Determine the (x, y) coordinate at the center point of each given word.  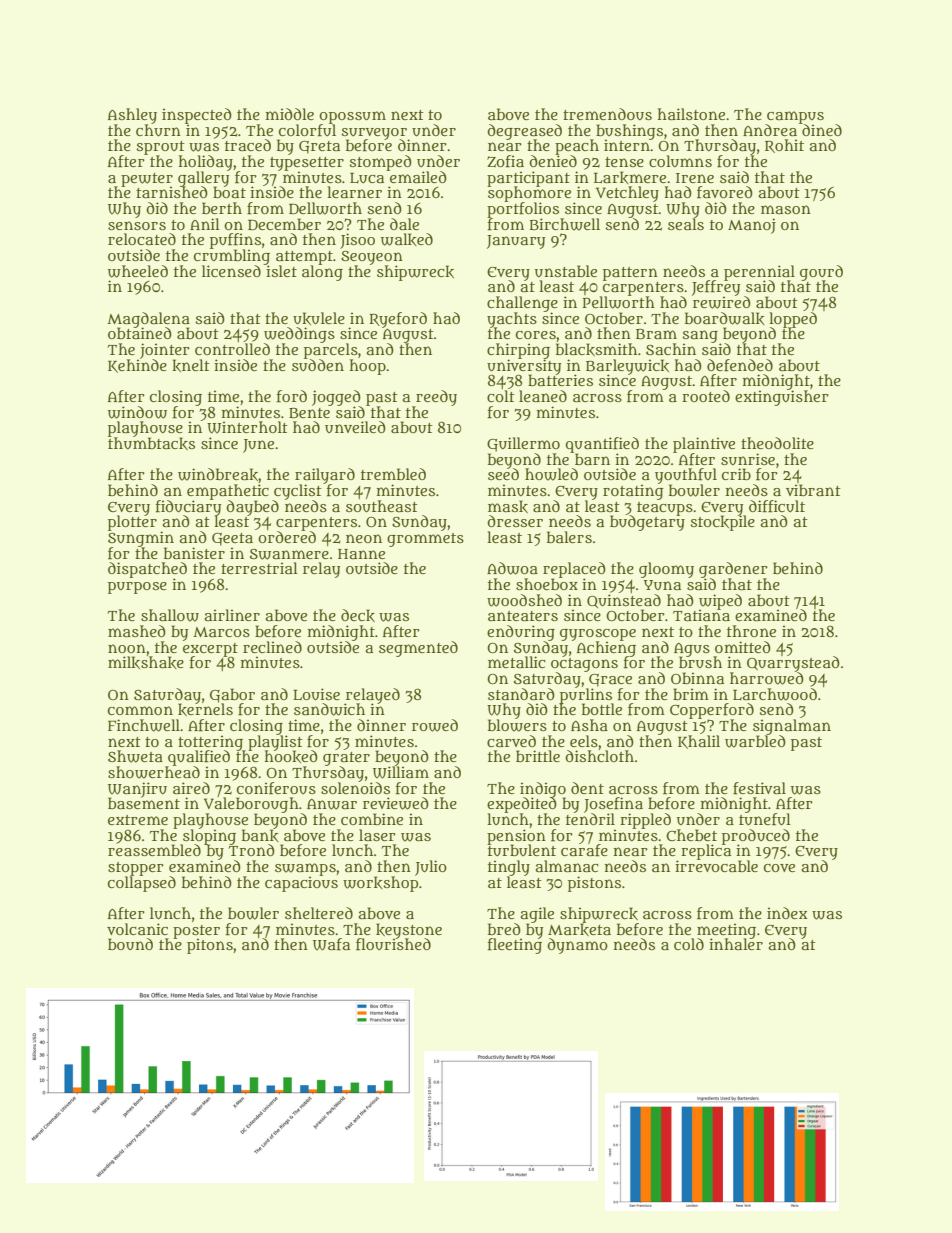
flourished (393, 944)
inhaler (736, 944)
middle (290, 114)
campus (795, 117)
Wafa (331, 944)
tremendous (607, 114)
